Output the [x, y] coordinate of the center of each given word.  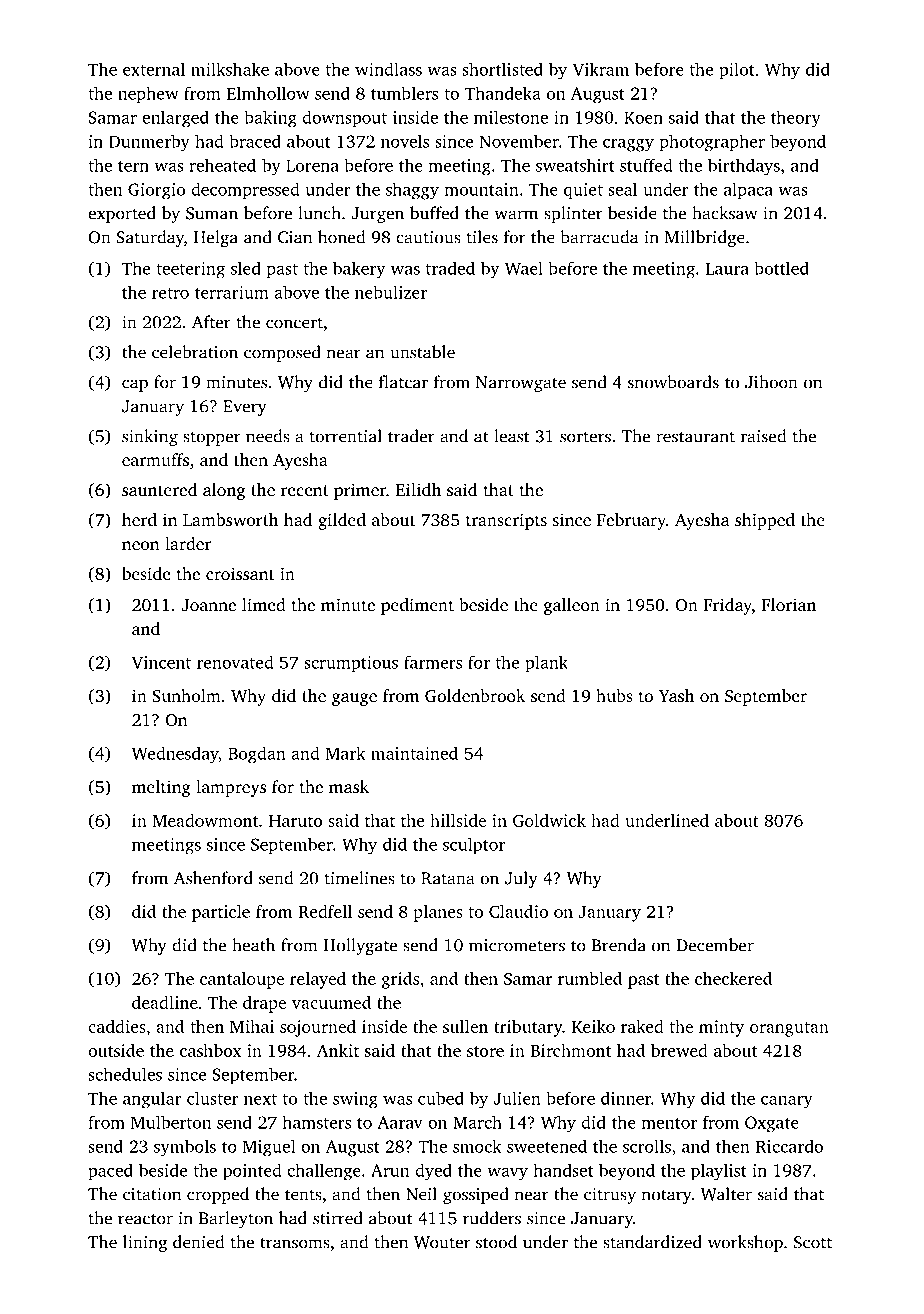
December [715, 945]
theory [796, 119]
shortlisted [502, 69]
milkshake [230, 69]
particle [221, 913]
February [631, 521]
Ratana [448, 878]
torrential [345, 436]
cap [135, 385]
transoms [295, 1243]
